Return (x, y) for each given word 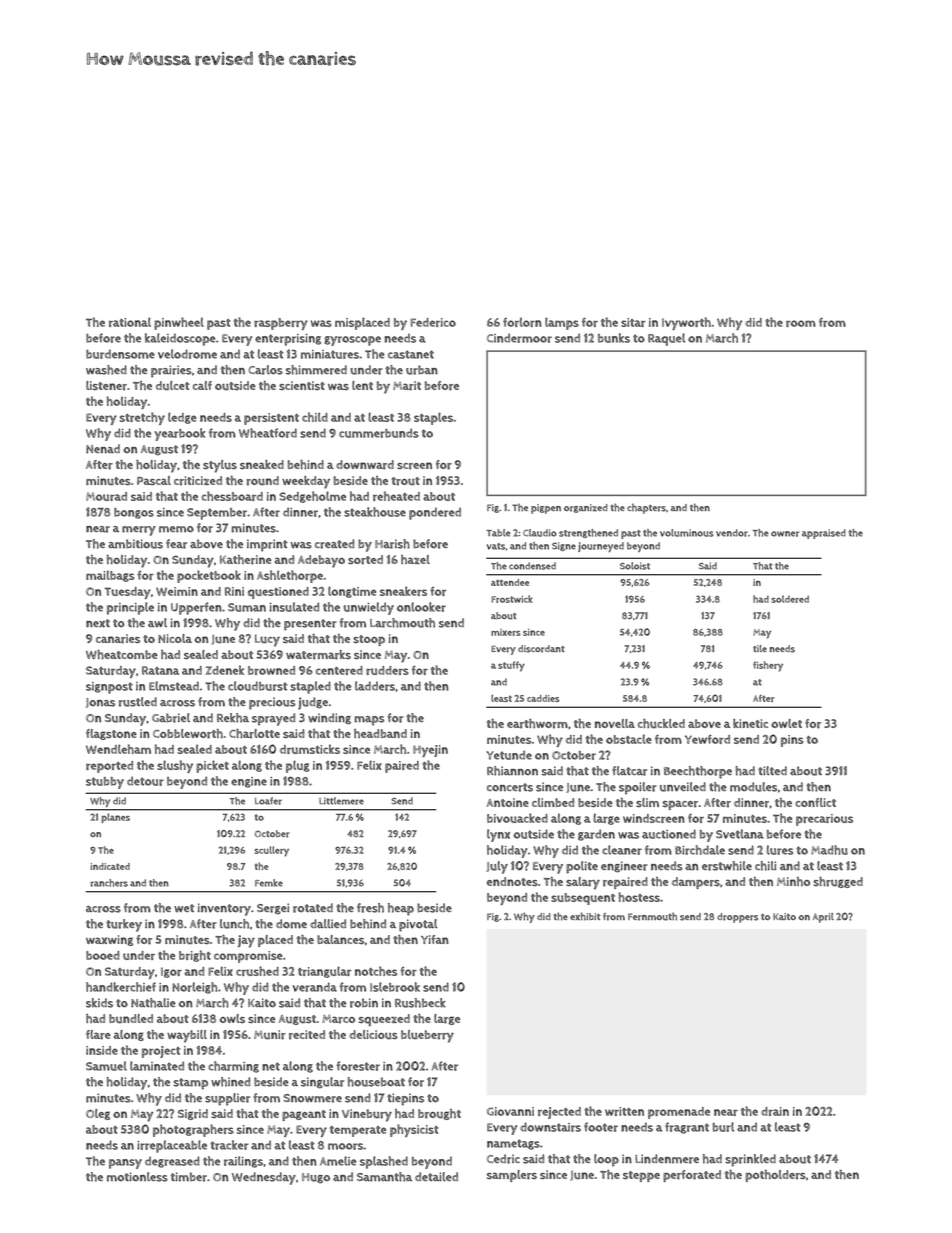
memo (176, 529)
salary (583, 883)
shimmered (316, 370)
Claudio (540, 533)
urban (422, 370)
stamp (190, 1084)
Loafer (268, 801)
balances (341, 939)
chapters (646, 508)
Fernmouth (652, 916)
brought (439, 1114)
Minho (793, 881)
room (800, 323)
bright (195, 956)
